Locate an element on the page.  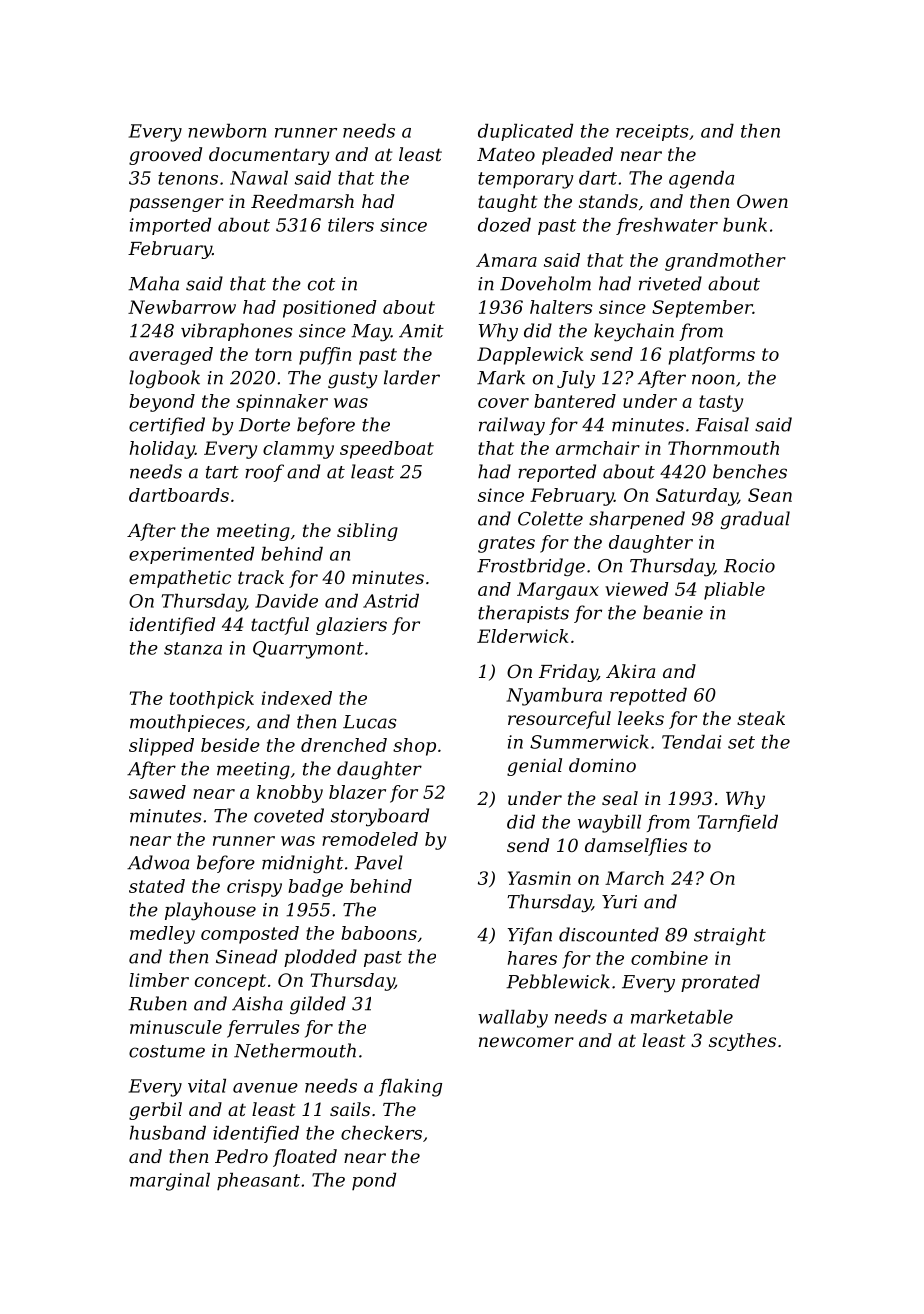
repotted is located at coordinates (648, 697).
